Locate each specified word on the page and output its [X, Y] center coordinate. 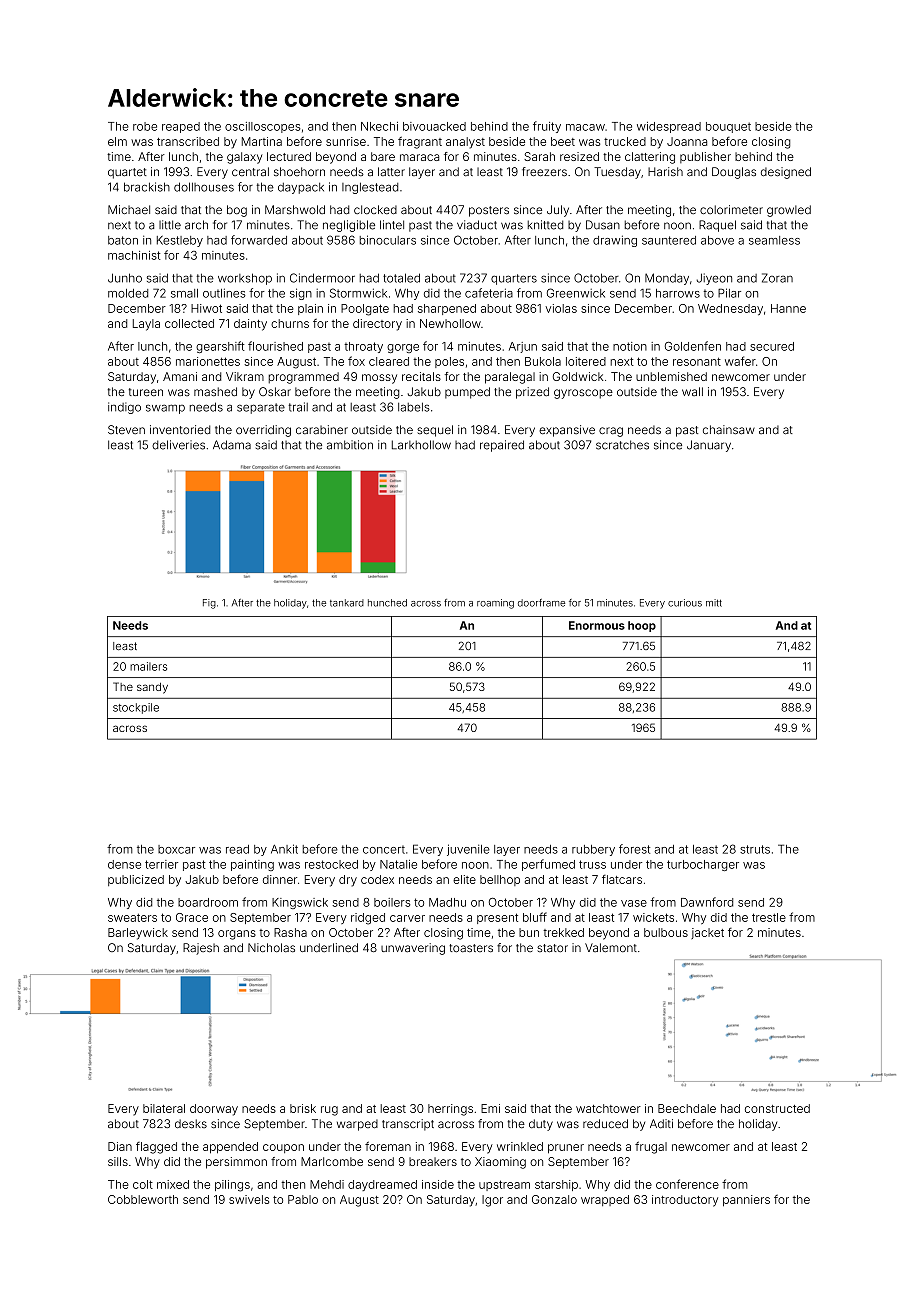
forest [634, 849]
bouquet [728, 127]
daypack [301, 188]
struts [755, 849]
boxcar [176, 849]
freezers [544, 172]
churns [290, 323]
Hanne [788, 308]
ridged [368, 919]
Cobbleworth [143, 1199]
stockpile [136, 708]
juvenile [468, 850]
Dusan [603, 225]
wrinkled [520, 1146]
